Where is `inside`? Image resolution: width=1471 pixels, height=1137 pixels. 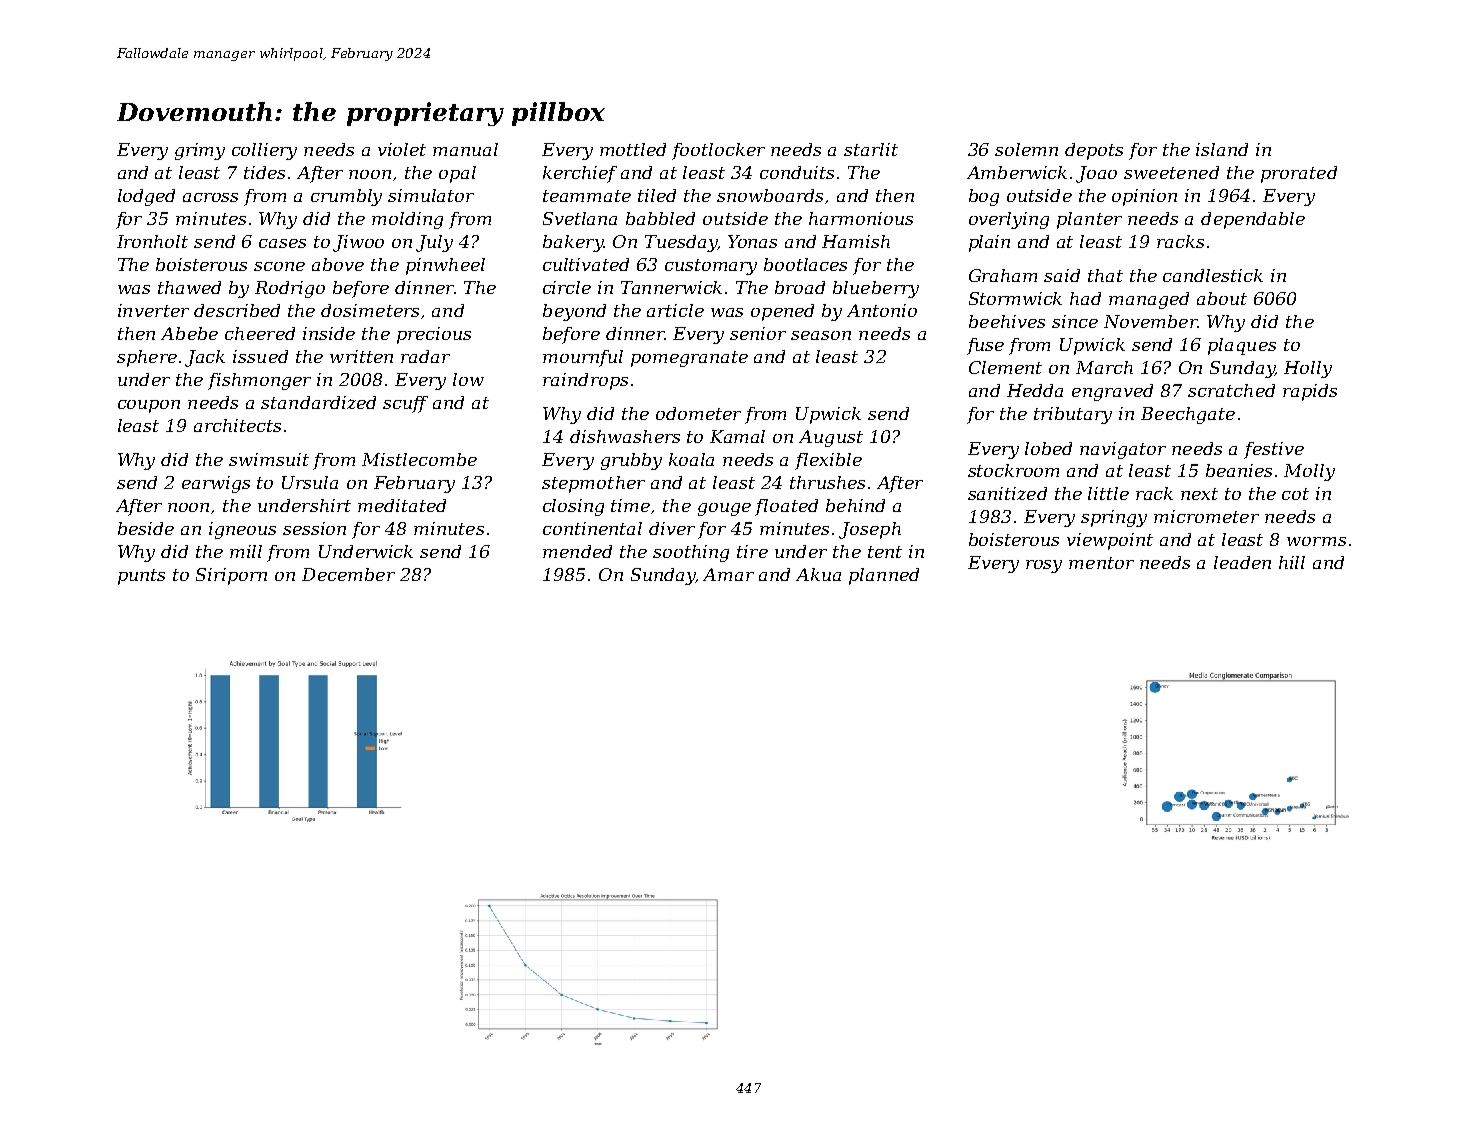 inside is located at coordinates (329, 333).
